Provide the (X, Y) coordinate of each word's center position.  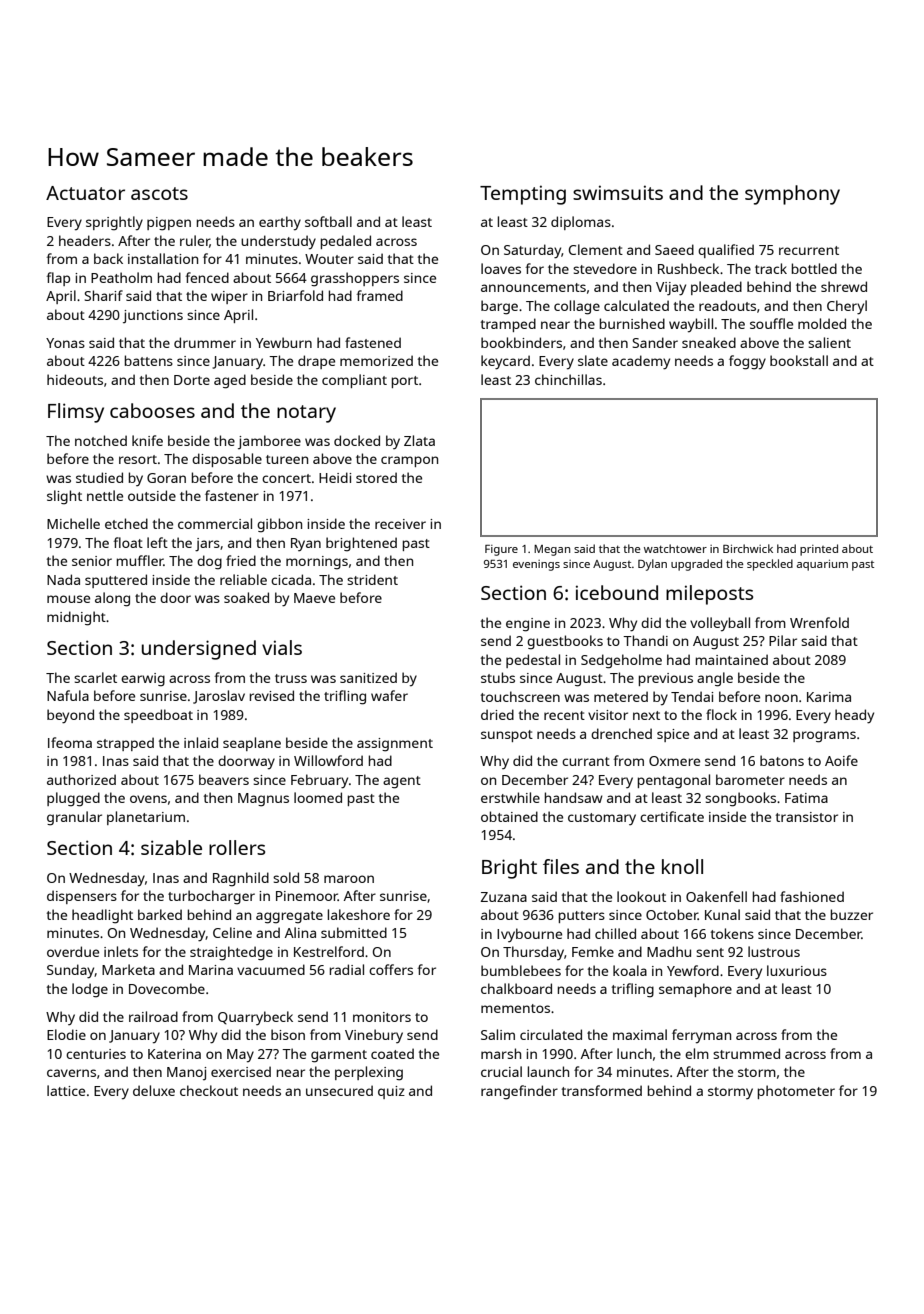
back (108, 258)
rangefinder (519, 1092)
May (240, 1056)
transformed (602, 1090)
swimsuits (618, 192)
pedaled (346, 242)
